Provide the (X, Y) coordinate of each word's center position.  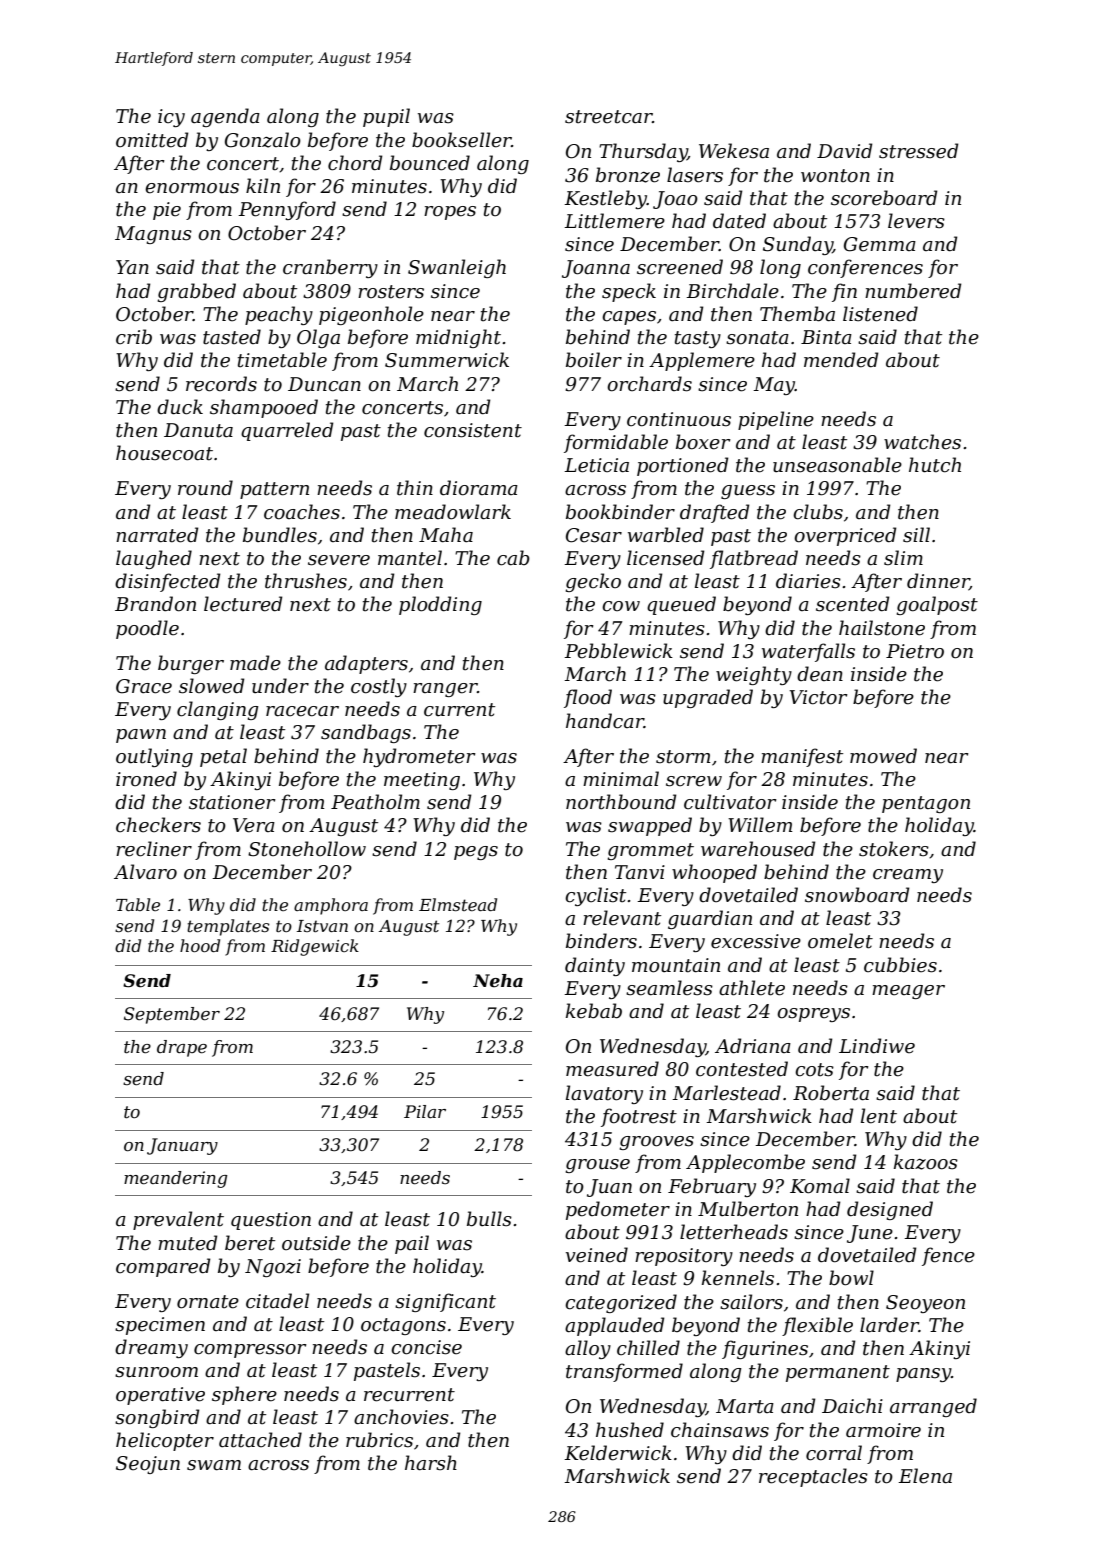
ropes (450, 213)
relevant (622, 918)
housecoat (164, 453)
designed (890, 1210)
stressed (918, 151)
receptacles (813, 1477)
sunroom (156, 1372)
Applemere (702, 361)
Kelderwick (618, 1453)
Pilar (425, 1111)
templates (228, 927)
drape (182, 1048)
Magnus (153, 235)
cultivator (730, 802)
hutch (935, 465)
